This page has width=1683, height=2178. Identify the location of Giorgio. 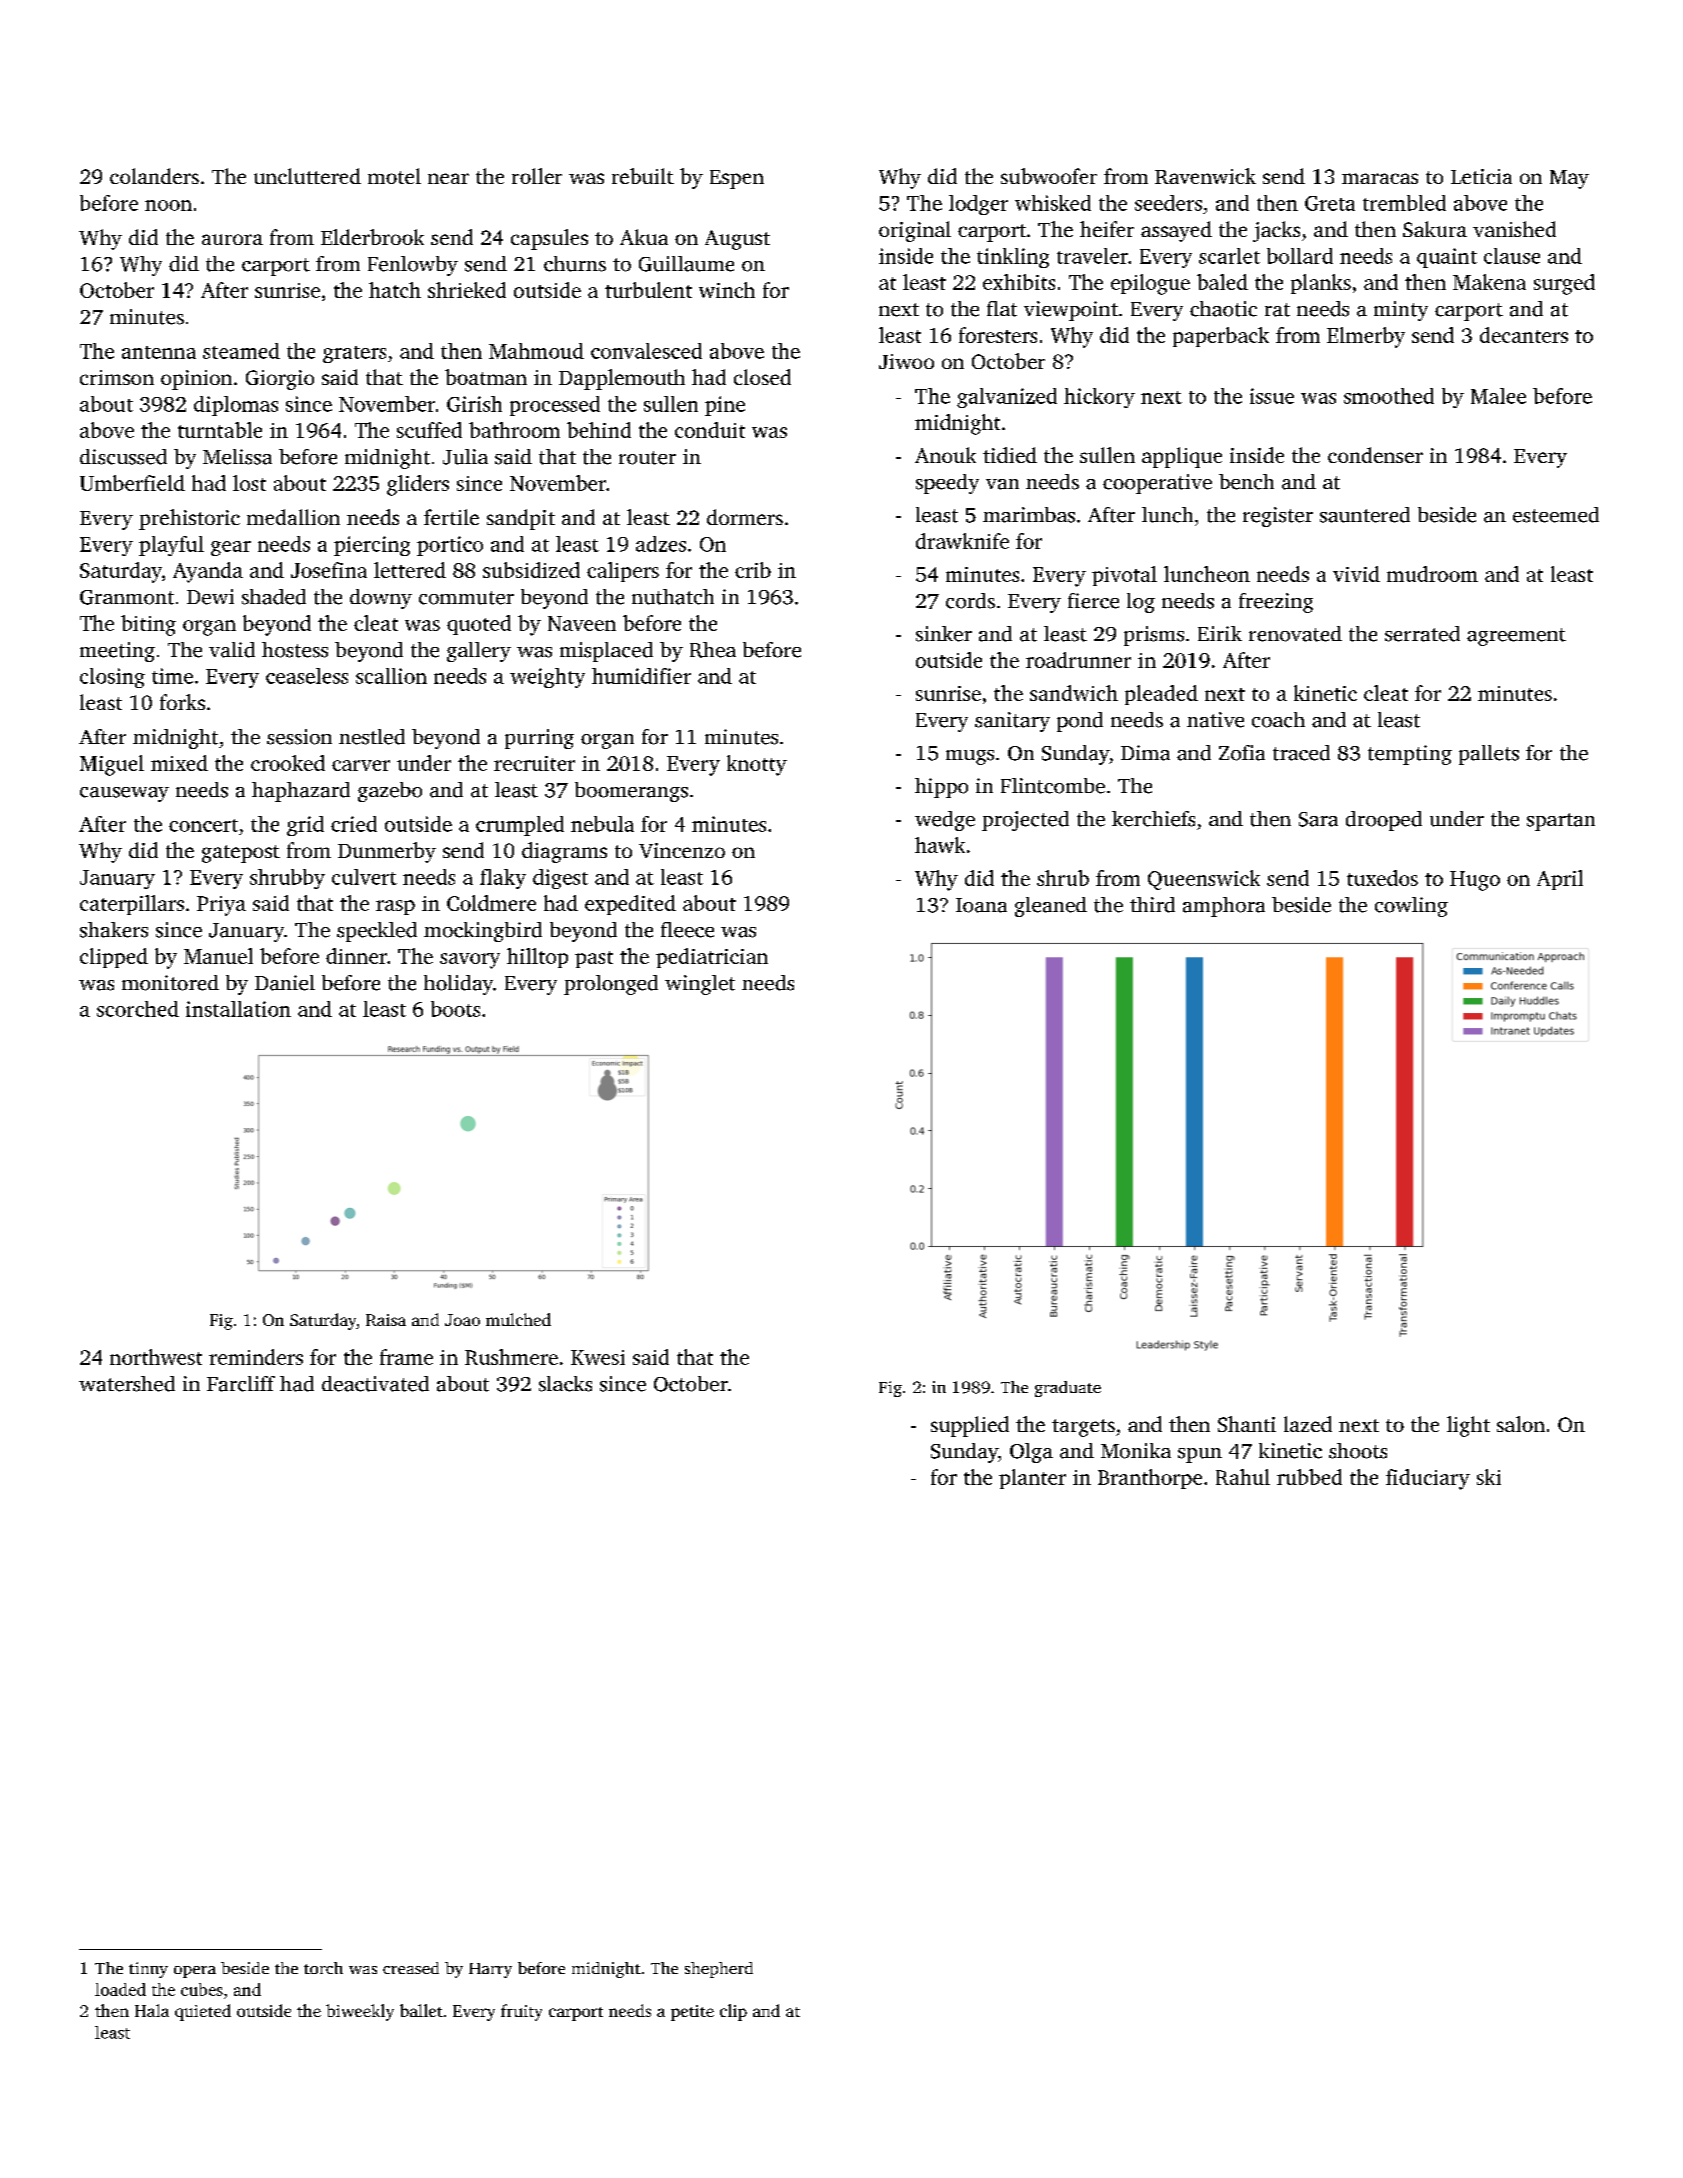
(280, 380).
